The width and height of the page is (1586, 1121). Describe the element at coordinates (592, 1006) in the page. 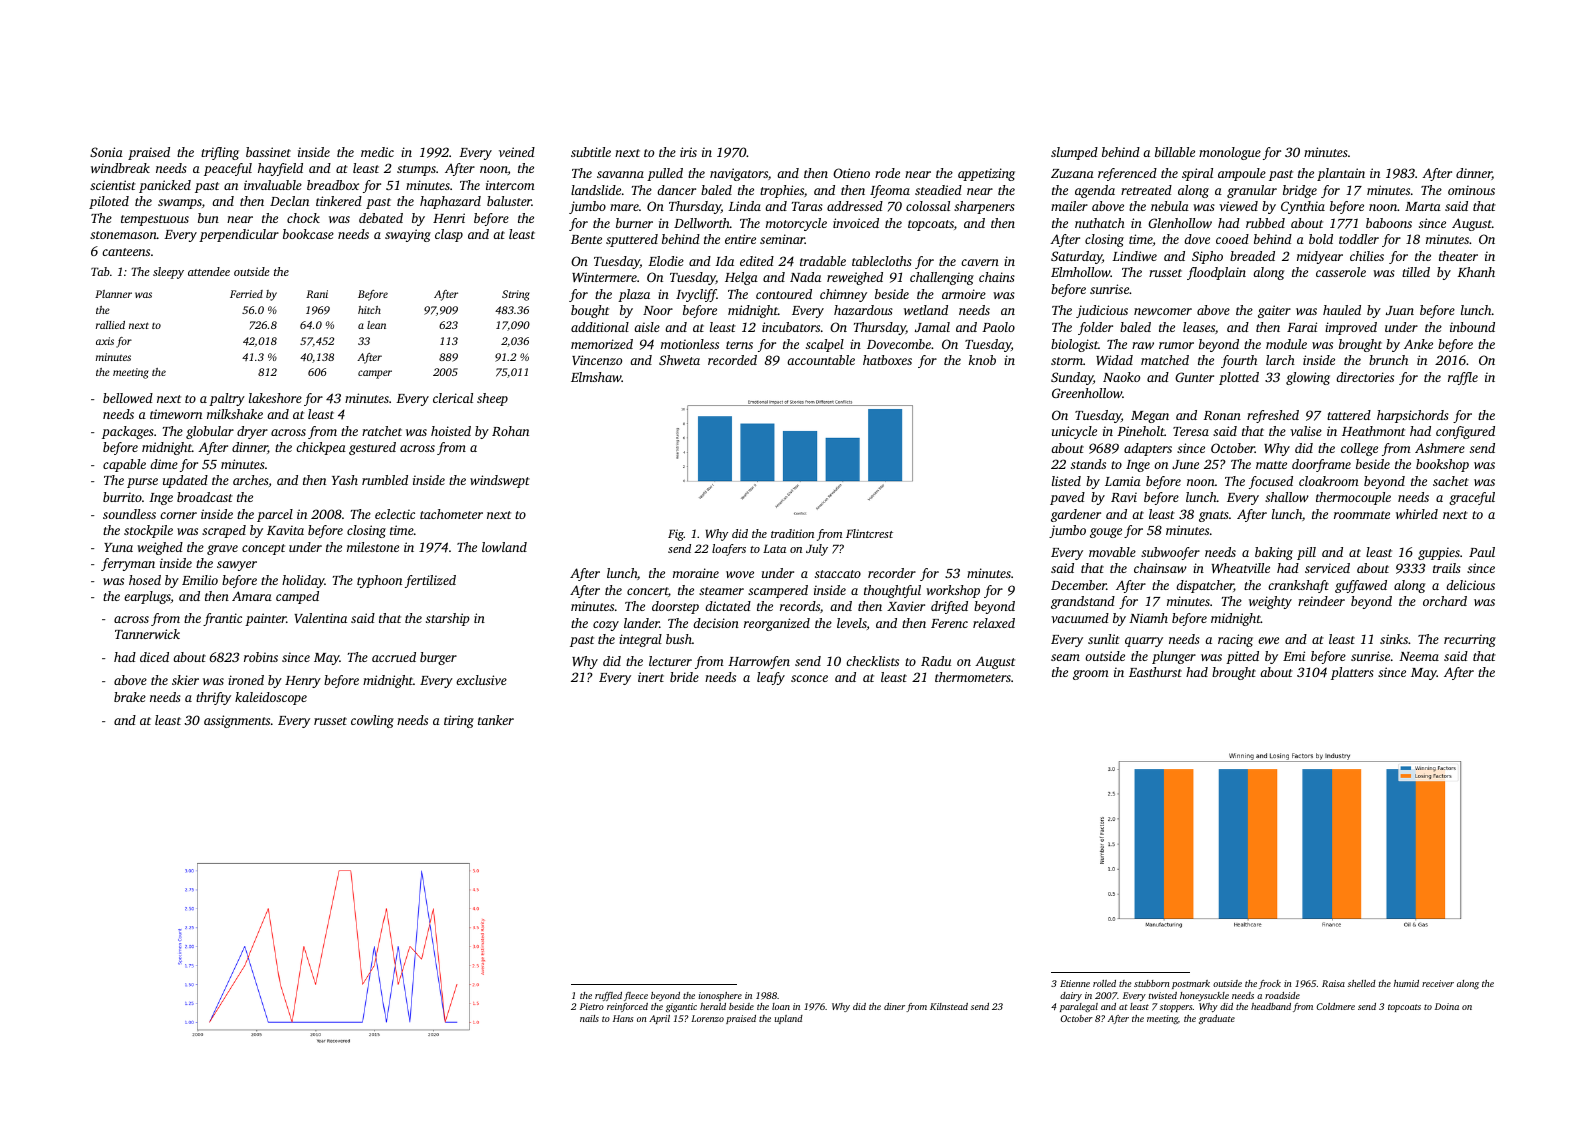

I see `Pietro` at that location.
